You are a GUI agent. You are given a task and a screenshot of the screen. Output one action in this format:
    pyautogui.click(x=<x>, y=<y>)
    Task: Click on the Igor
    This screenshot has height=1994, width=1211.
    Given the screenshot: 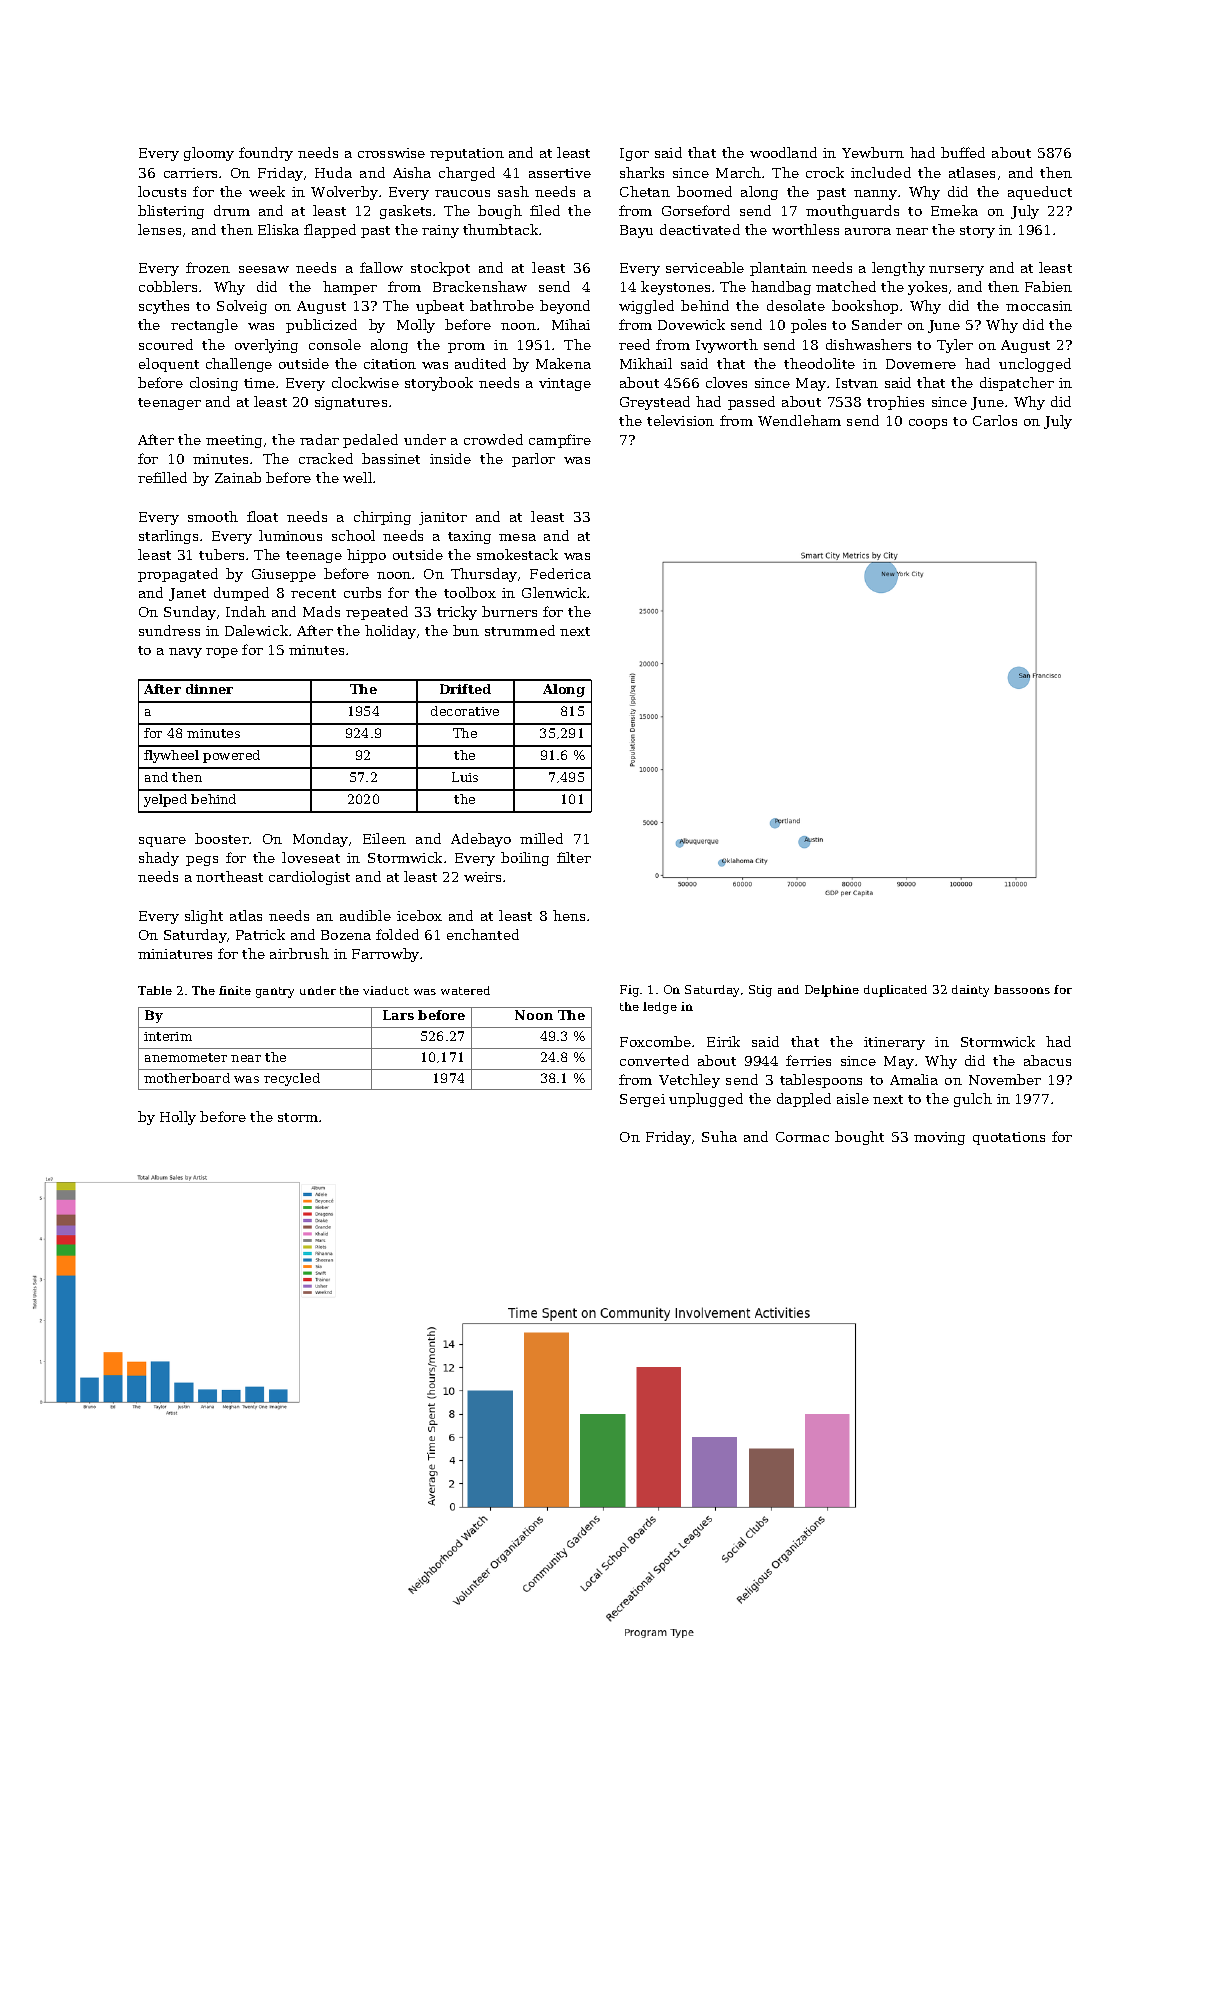 What is the action you would take?
    pyautogui.click(x=634, y=154)
